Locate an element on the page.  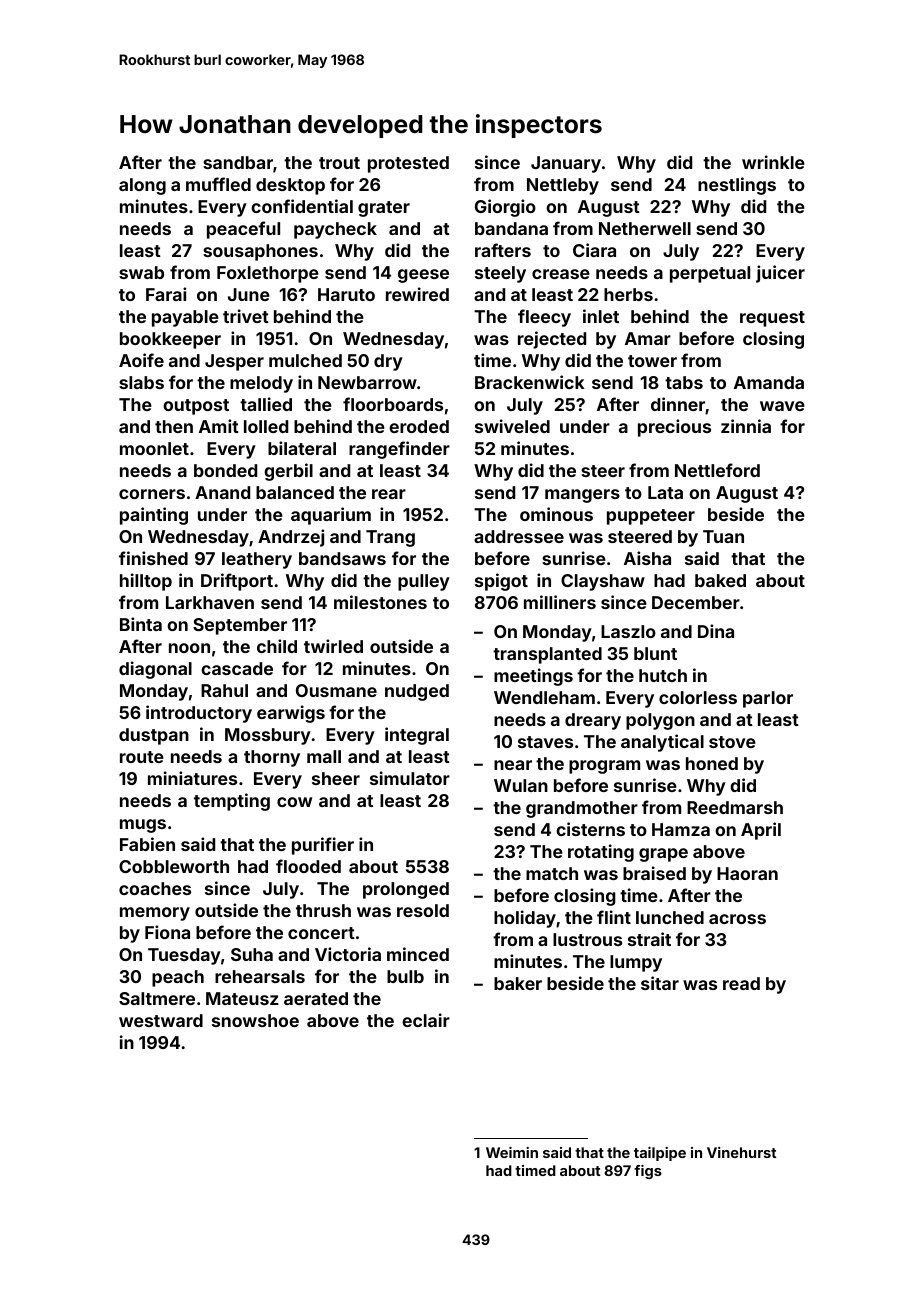
Amar is located at coordinates (648, 338).
